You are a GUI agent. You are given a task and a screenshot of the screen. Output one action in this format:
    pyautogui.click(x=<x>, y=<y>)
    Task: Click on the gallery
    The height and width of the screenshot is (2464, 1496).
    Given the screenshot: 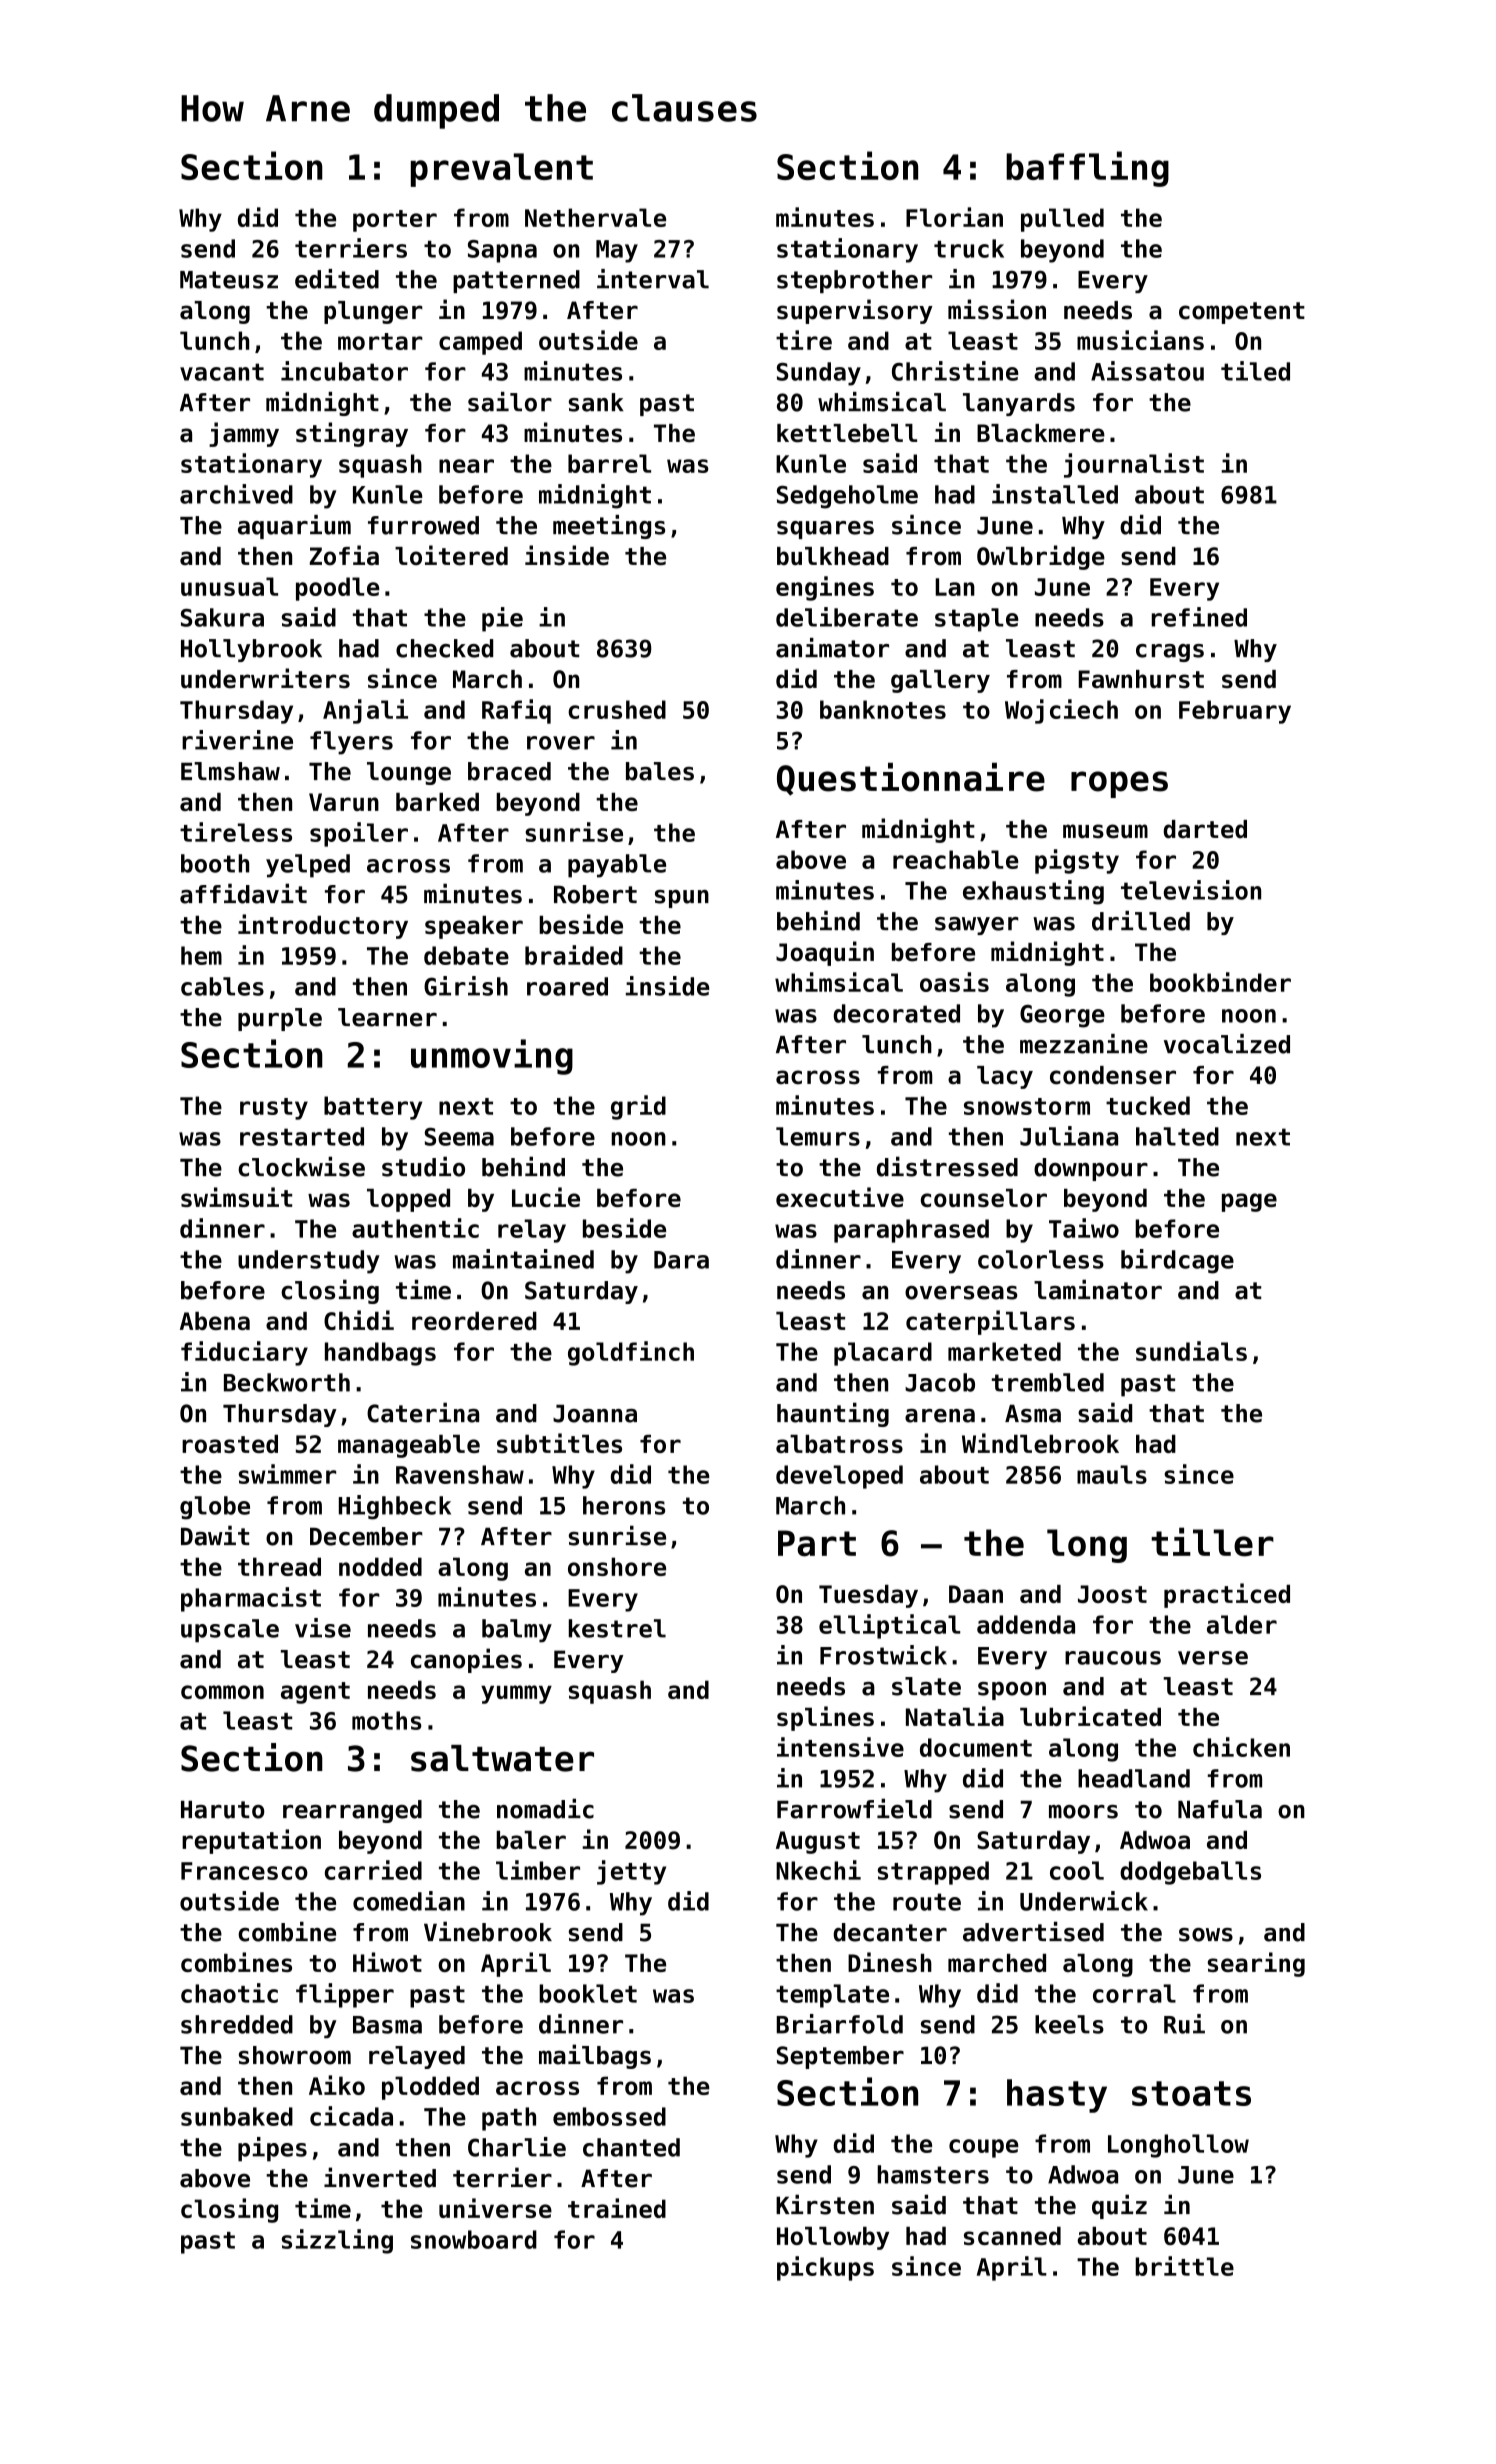 What is the action you would take?
    pyautogui.click(x=940, y=681)
